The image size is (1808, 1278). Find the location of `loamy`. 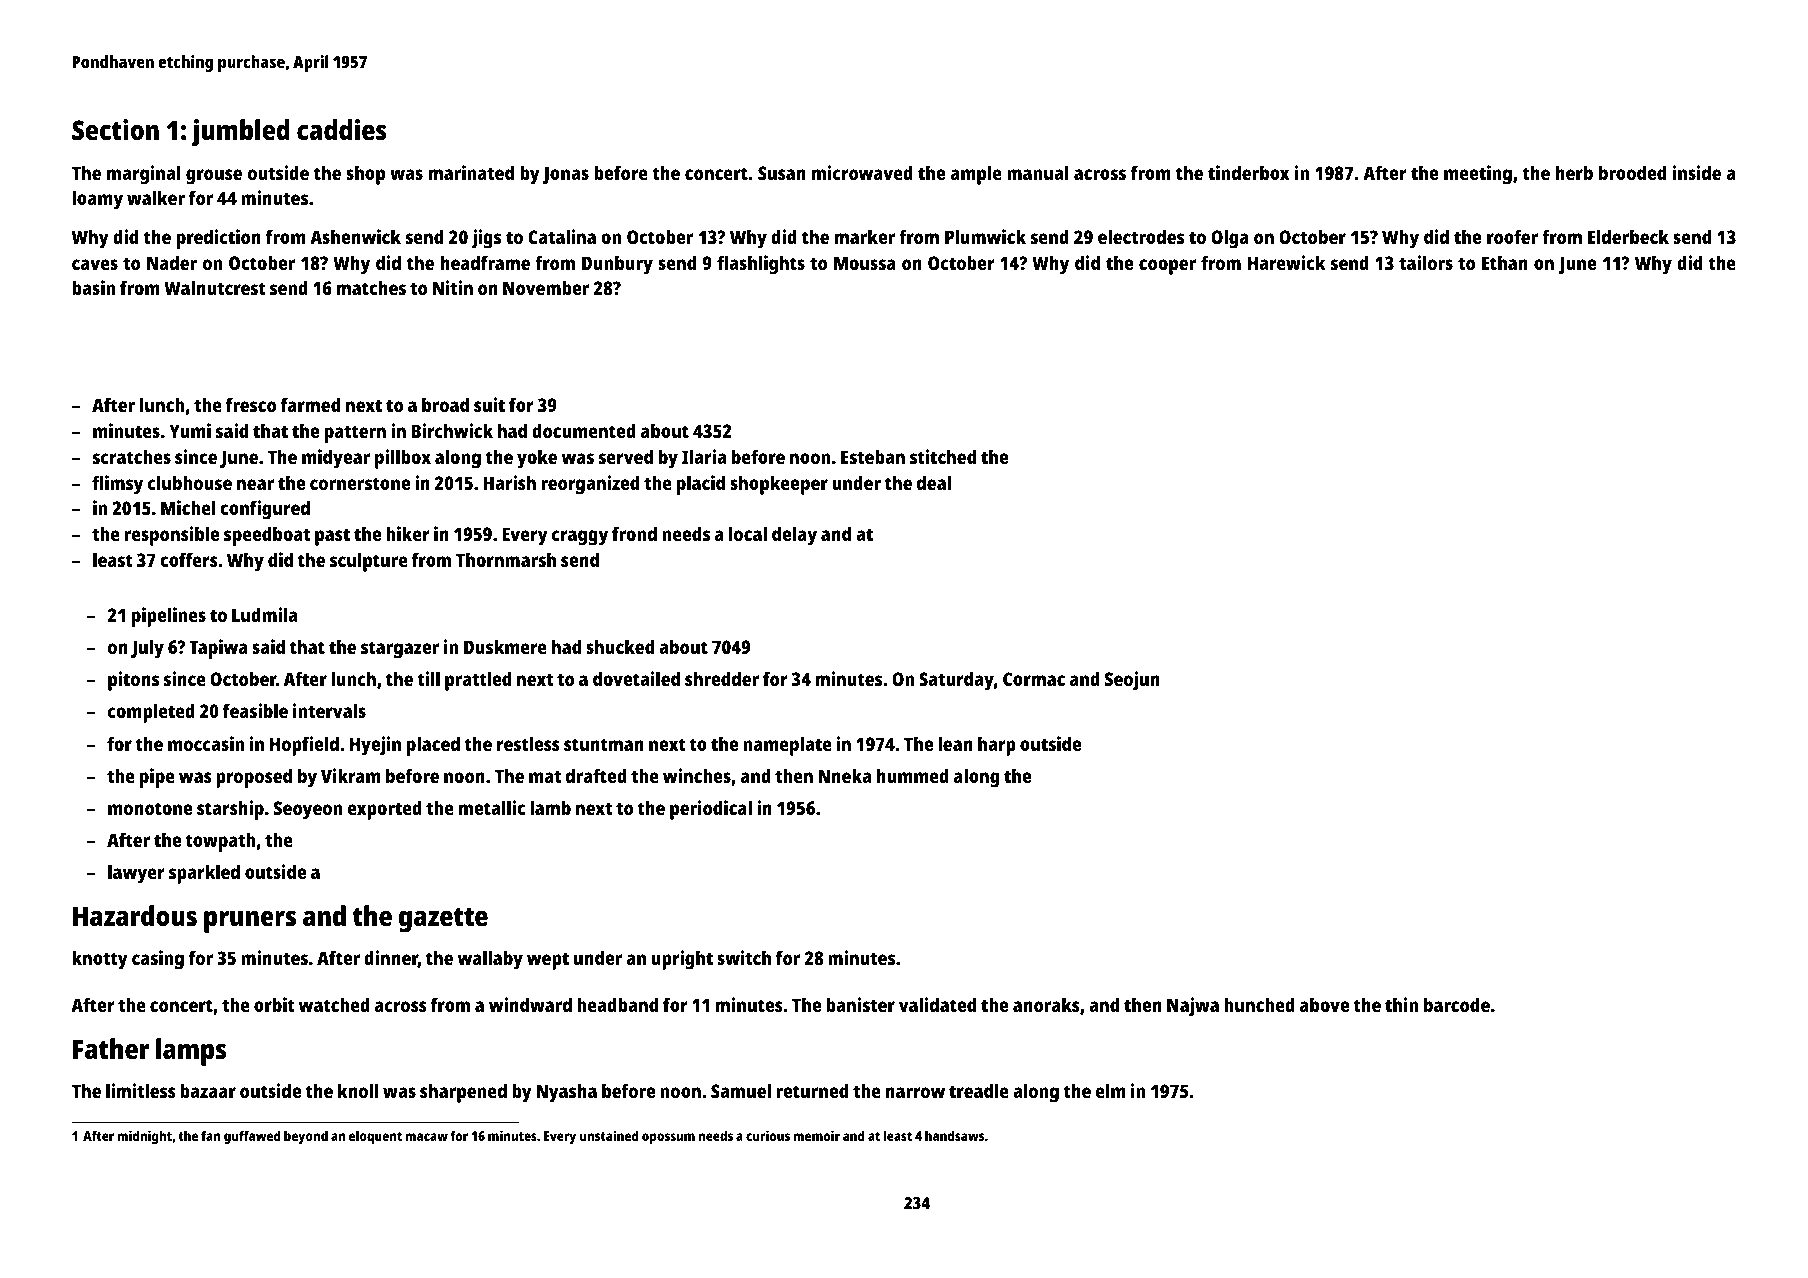

loamy is located at coordinates (97, 200).
